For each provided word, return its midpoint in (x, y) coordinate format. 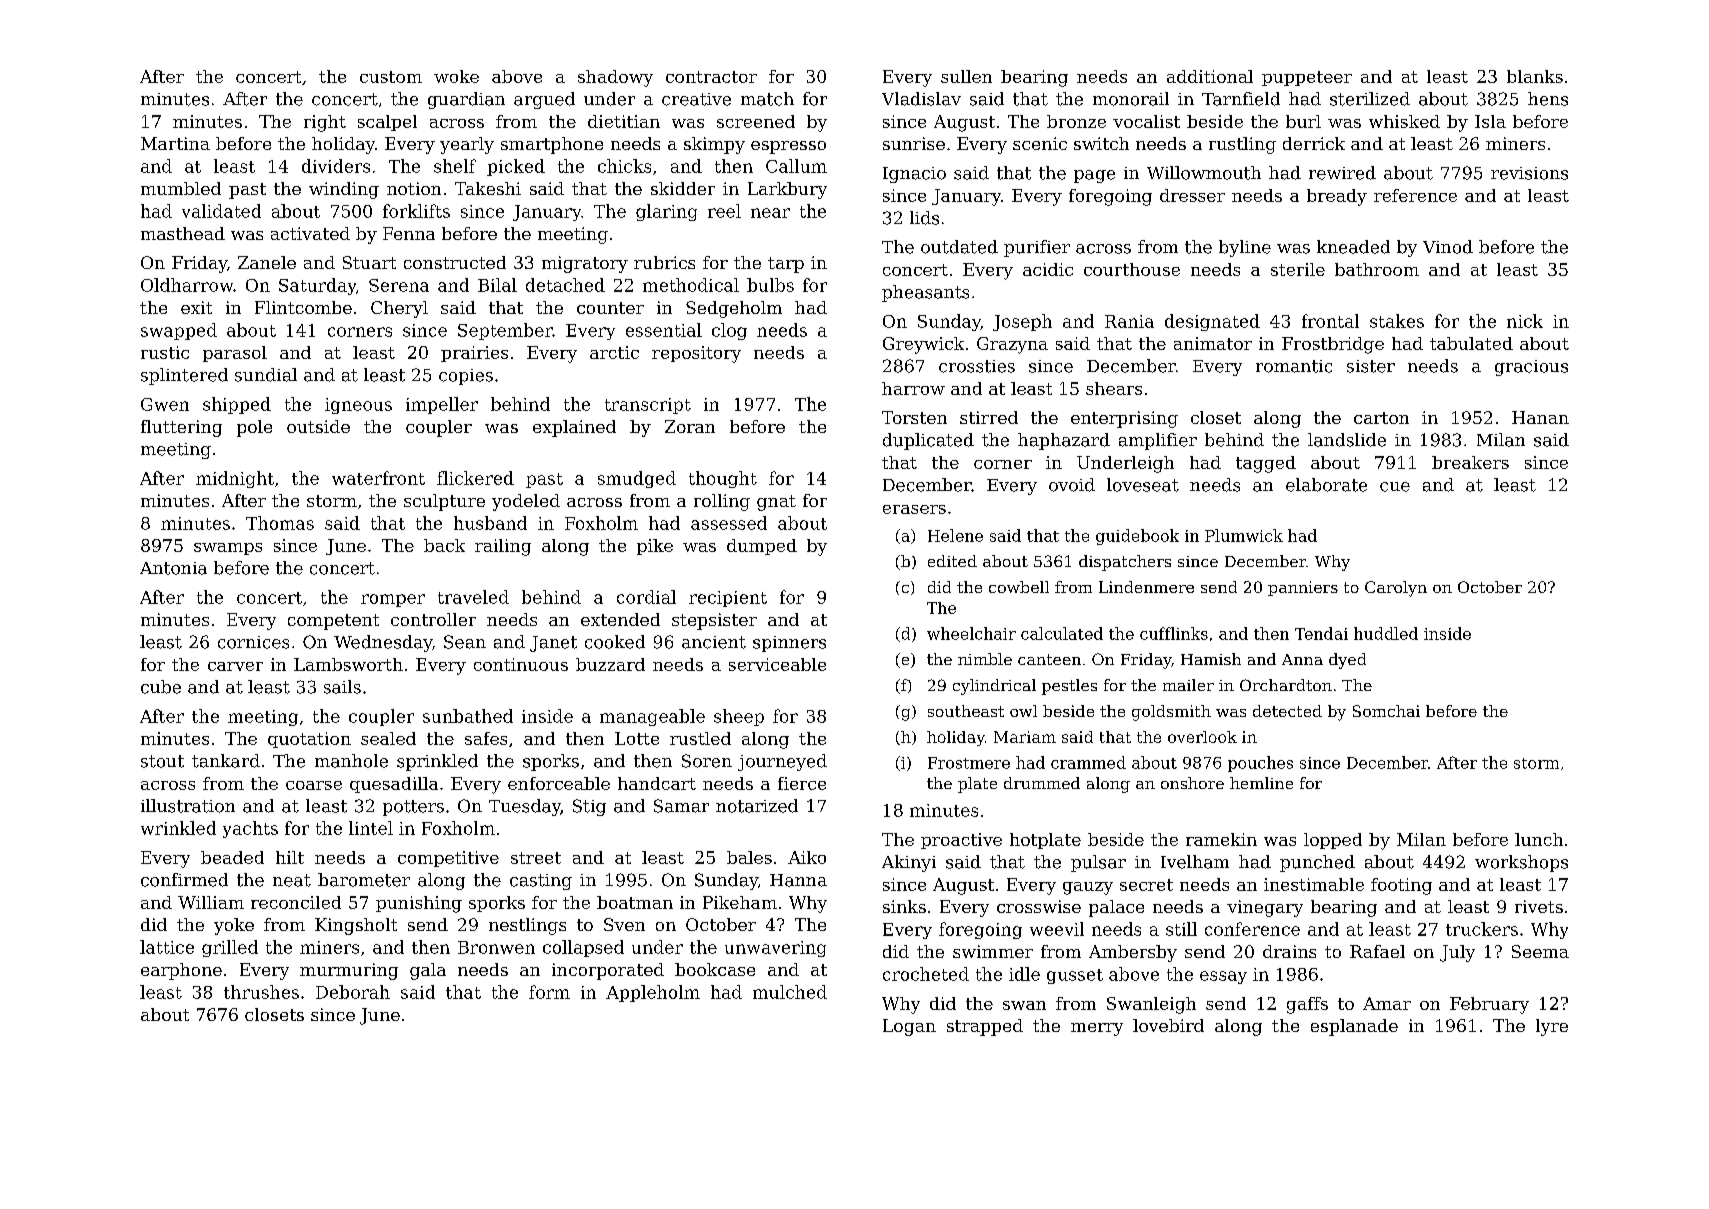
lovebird (1168, 1025)
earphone (181, 971)
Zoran (690, 426)
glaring (666, 212)
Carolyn (1396, 589)
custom (391, 77)
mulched (790, 992)
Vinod (1448, 247)
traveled (473, 597)
